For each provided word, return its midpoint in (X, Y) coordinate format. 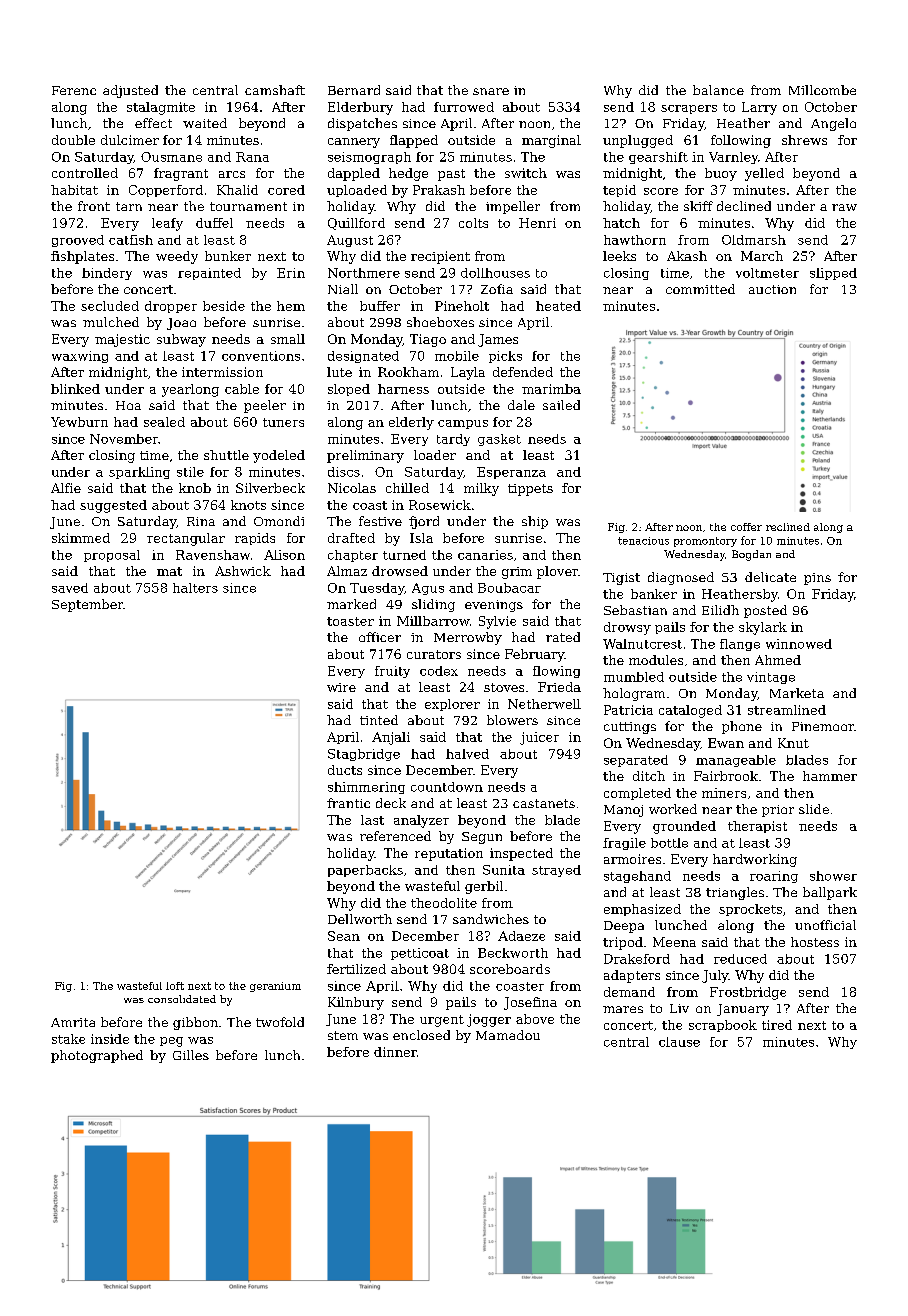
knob (195, 488)
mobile (457, 356)
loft (175, 986)
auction (772, 289)
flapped (414, 141)
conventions (261, 356)
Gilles (191, 1055)
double (73, 140)
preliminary (365, 456)
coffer (746, 527)
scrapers (689, 109)
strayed (556, 871)
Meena (674, 942)
